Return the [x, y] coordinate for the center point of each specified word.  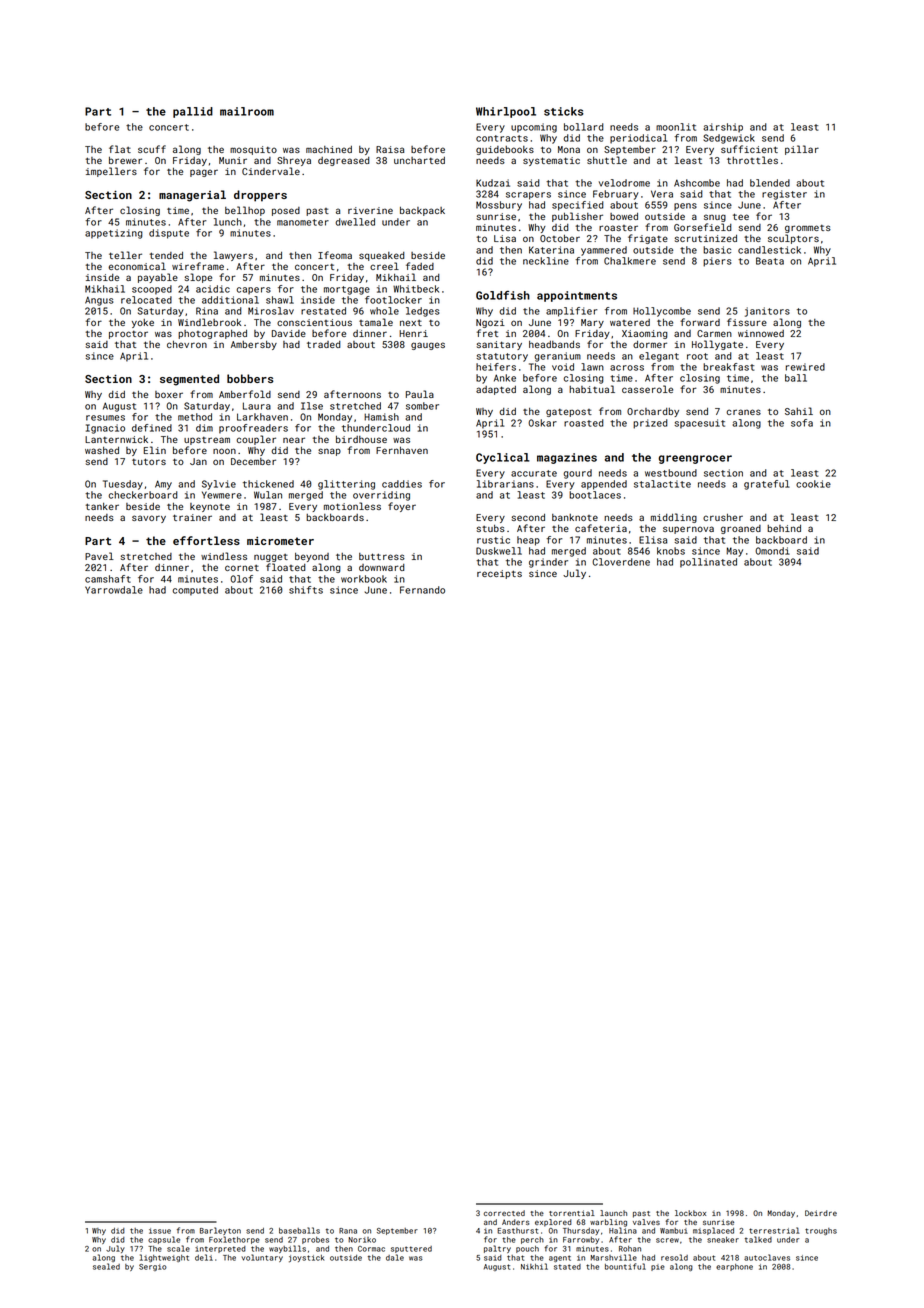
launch [613, 1213]
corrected [504, 1213]
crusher [723, 517]
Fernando [422, 590]
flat [120, 149]
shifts [306, 590]
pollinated [708, 563]
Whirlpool [506, 112]
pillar [802, 150]
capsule [164, 1240]
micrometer [280, 541]
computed [195, 591]
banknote [575, 517]
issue [160, 1231]
